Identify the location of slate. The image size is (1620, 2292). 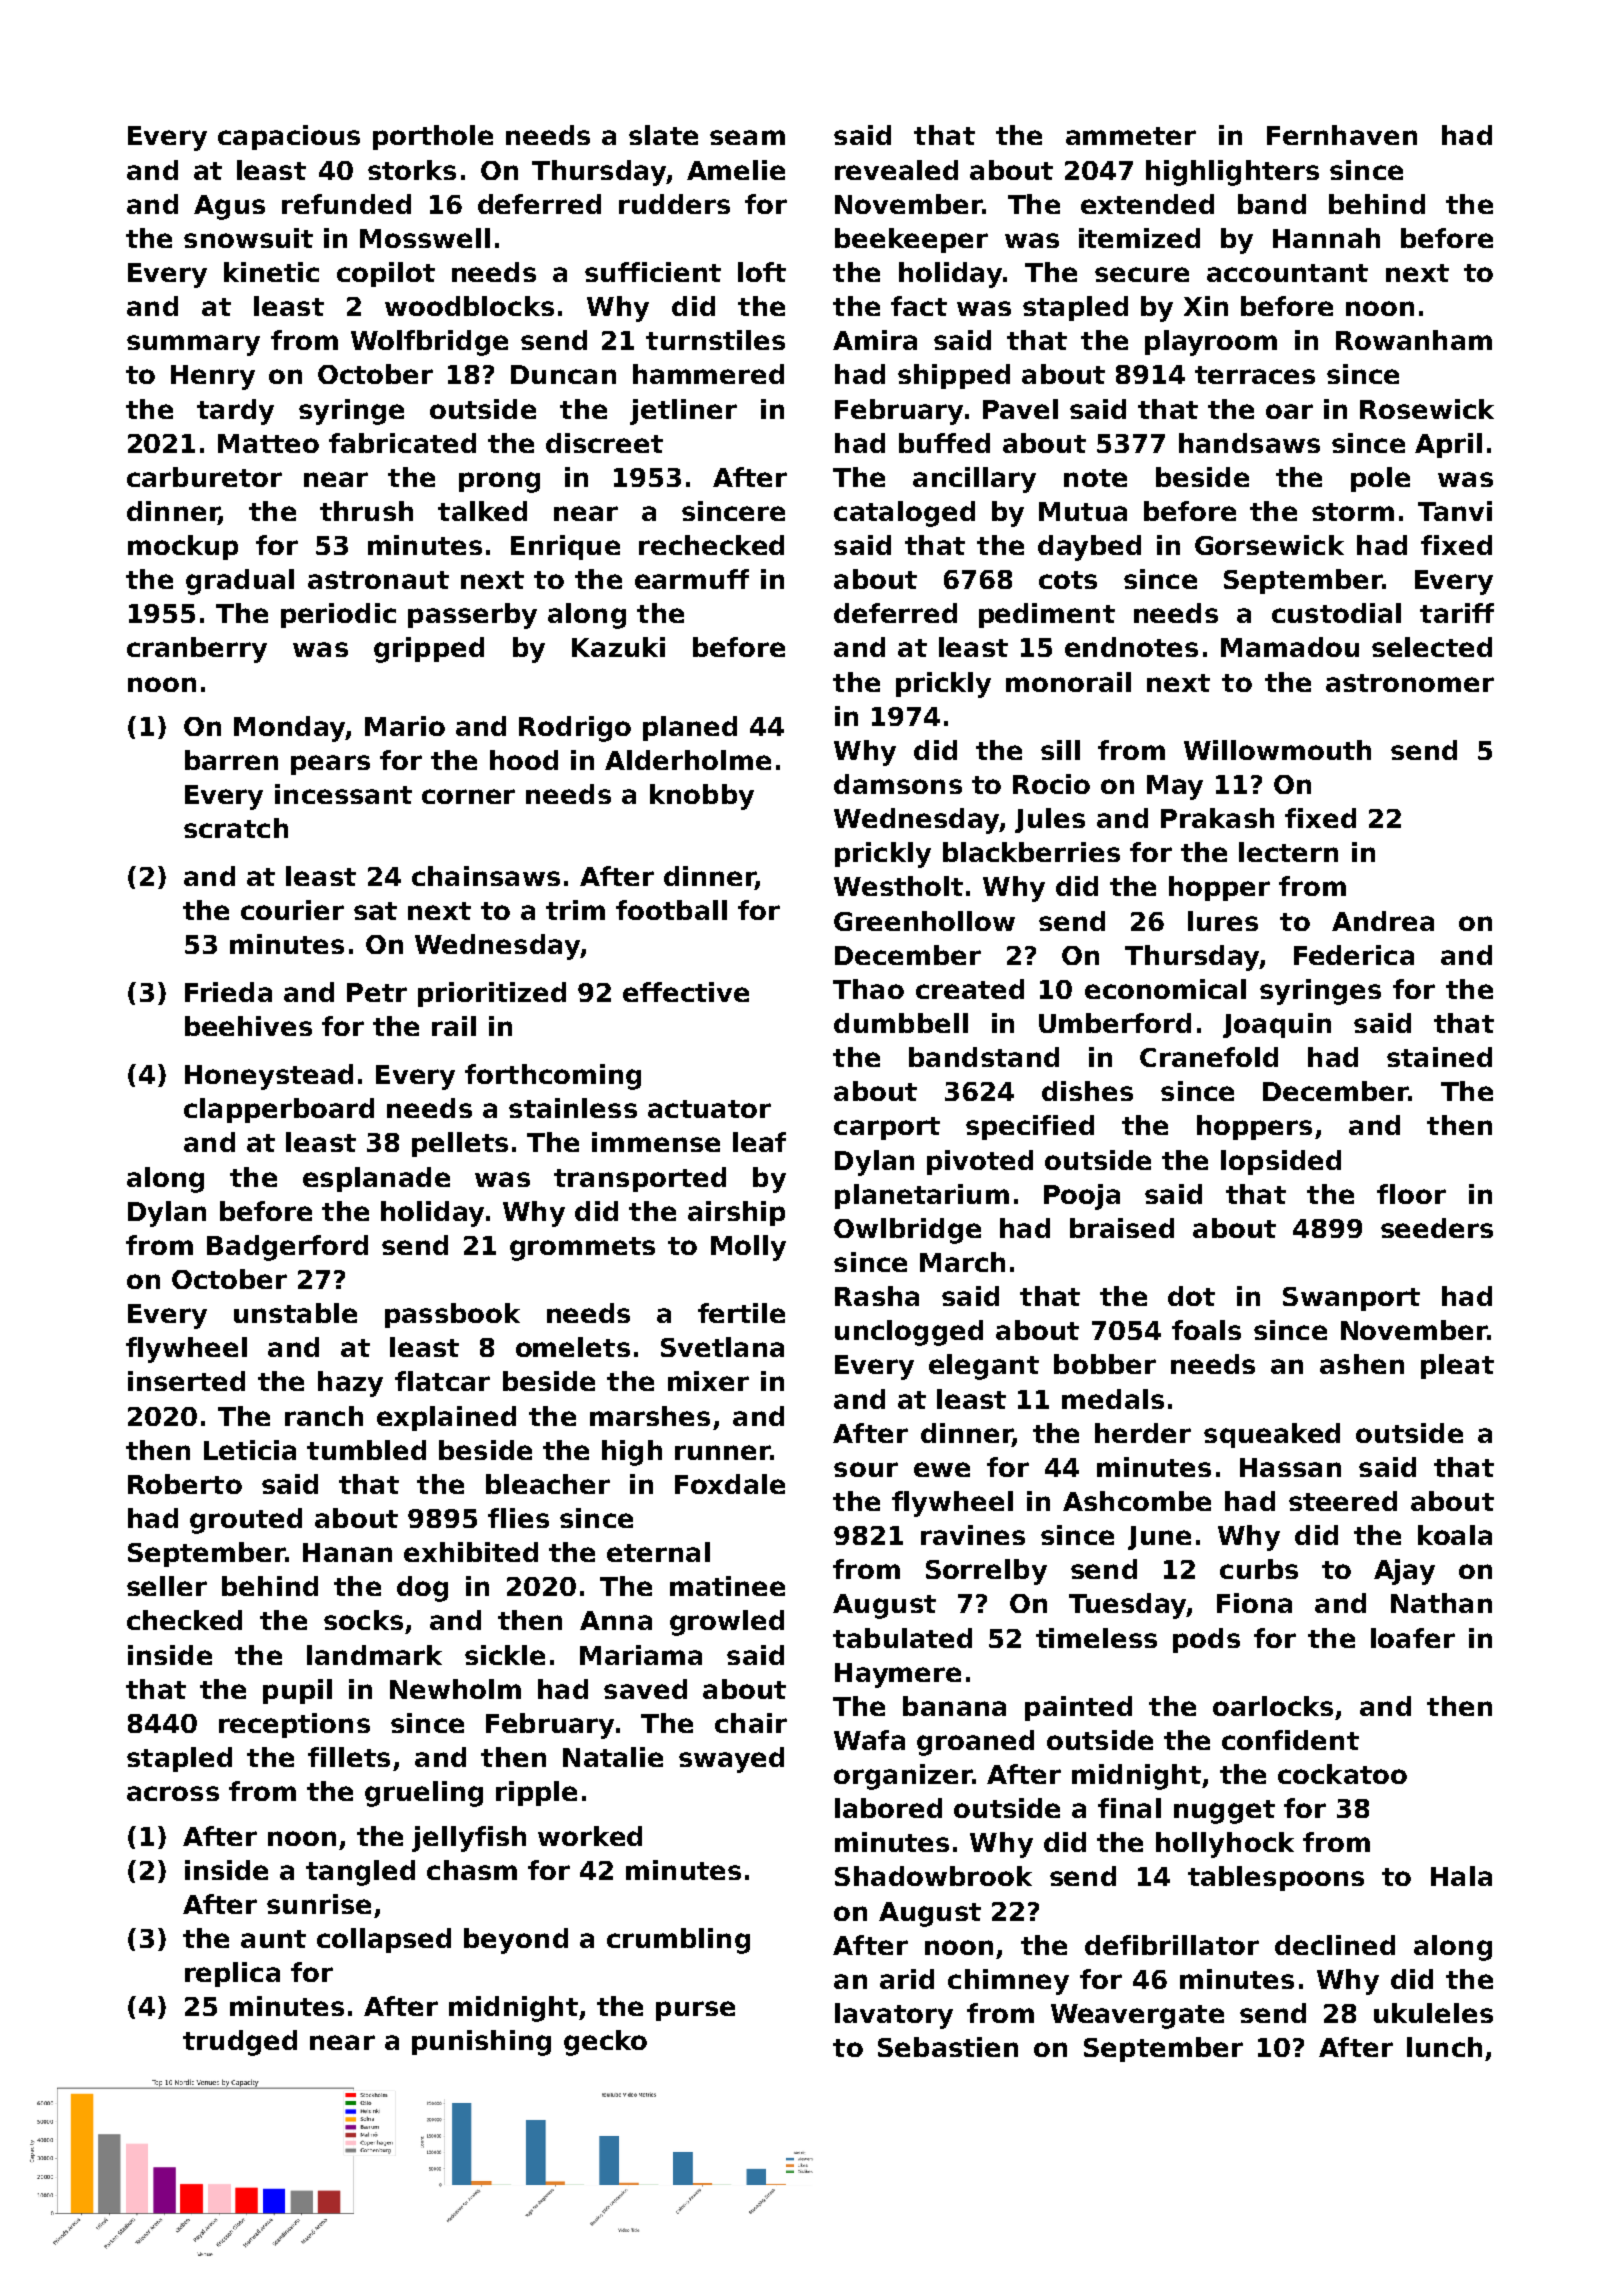
(663, 135).
